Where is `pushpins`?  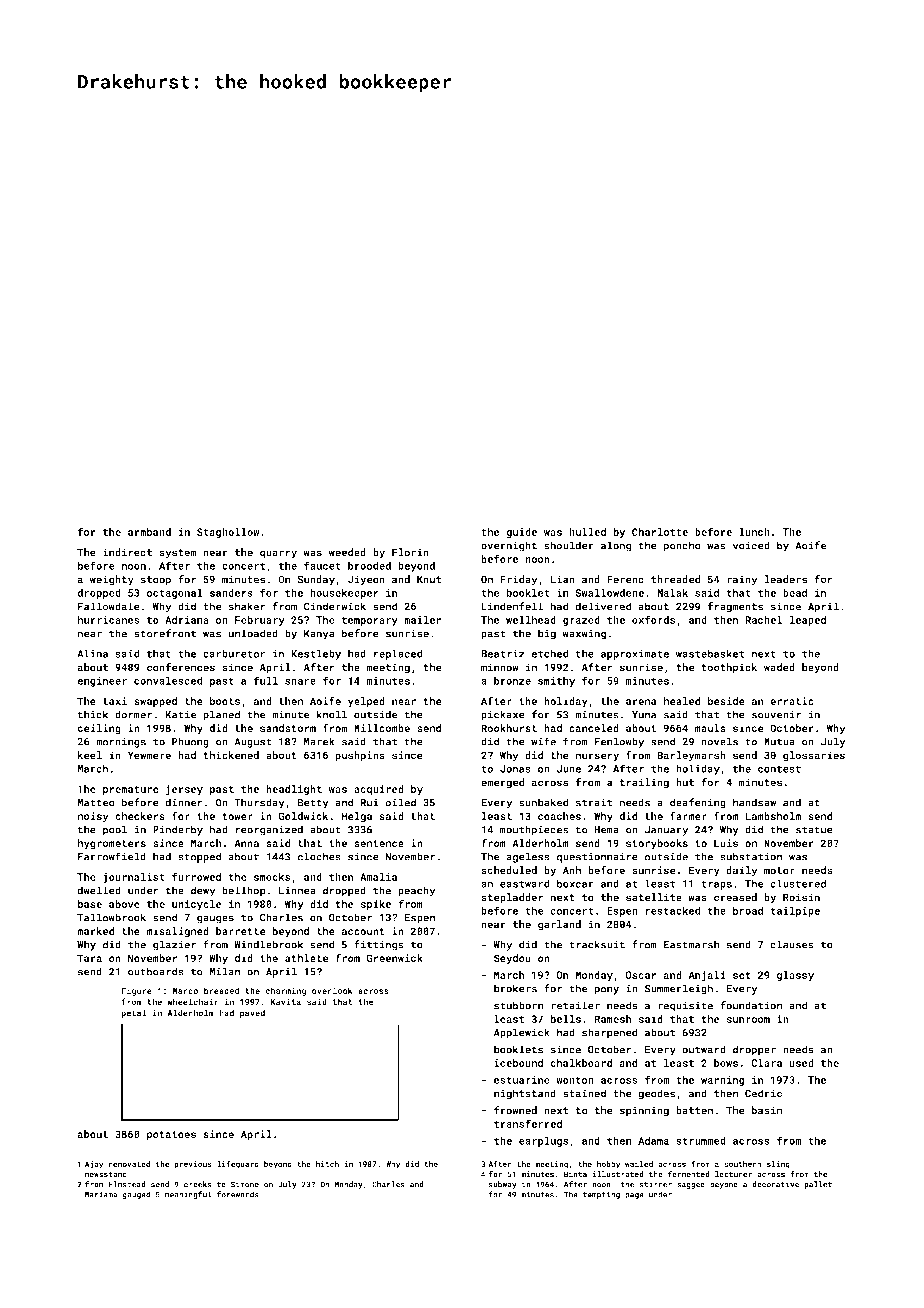
pushpins is located at coordinates (360, 756).
